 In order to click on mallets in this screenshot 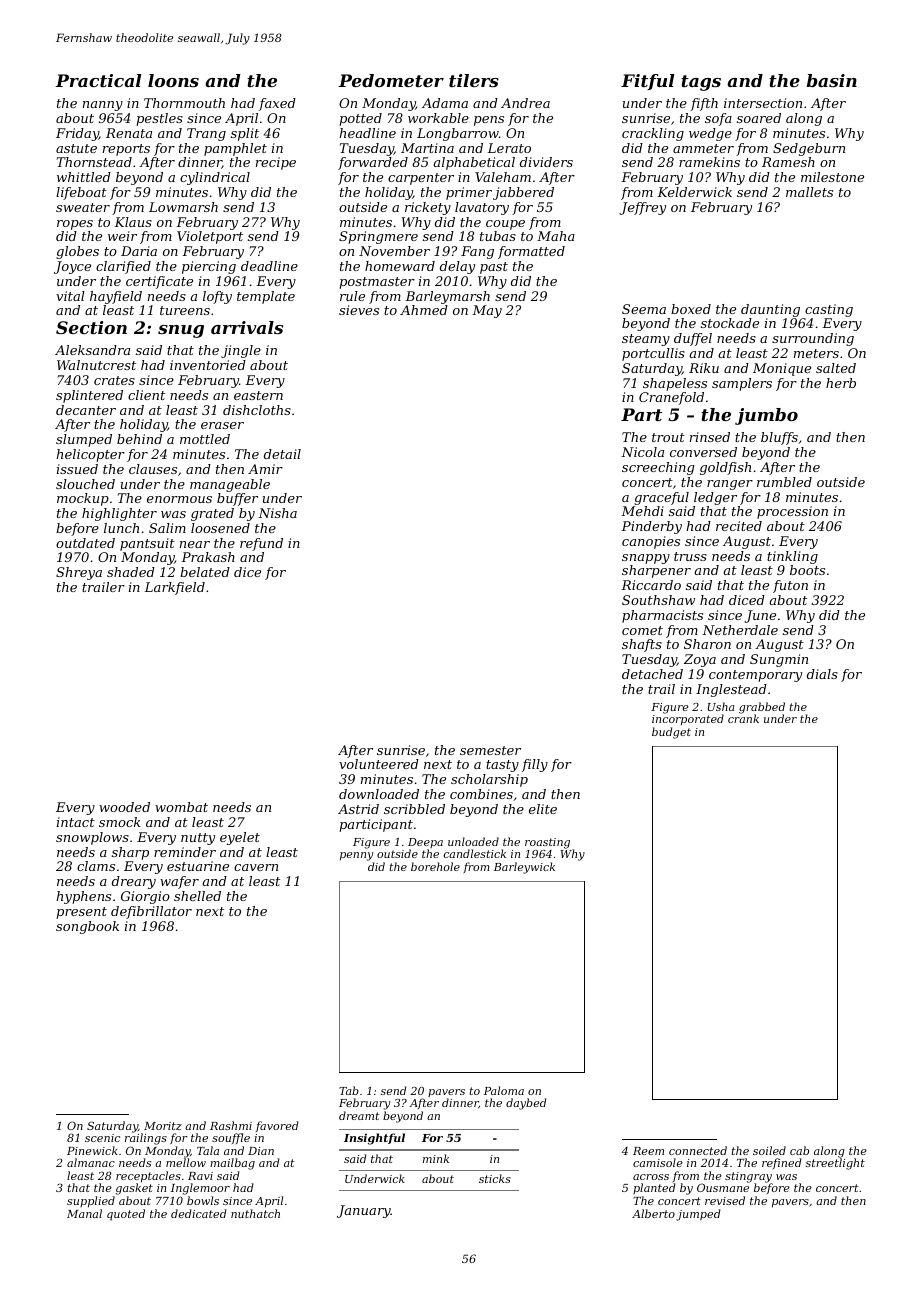, I will do `click(809, 192)`.
